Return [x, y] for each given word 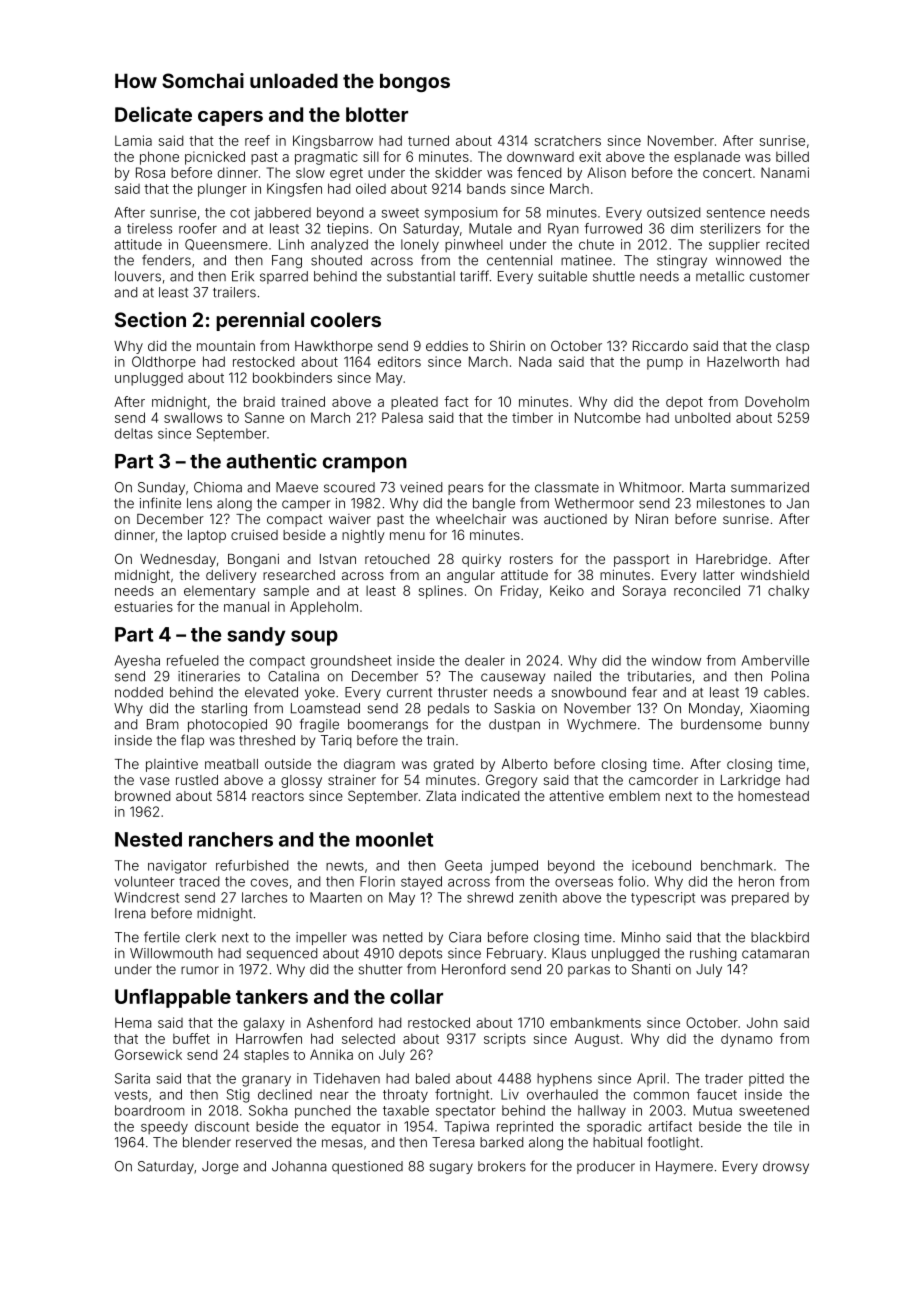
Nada [535, 361]
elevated [271, 692]
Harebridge [731, 560]
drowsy [786, 1167]
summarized [770, 487]
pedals [448, 709]
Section [150, 319]
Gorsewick [148, 1054]
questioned [367, 1167]
